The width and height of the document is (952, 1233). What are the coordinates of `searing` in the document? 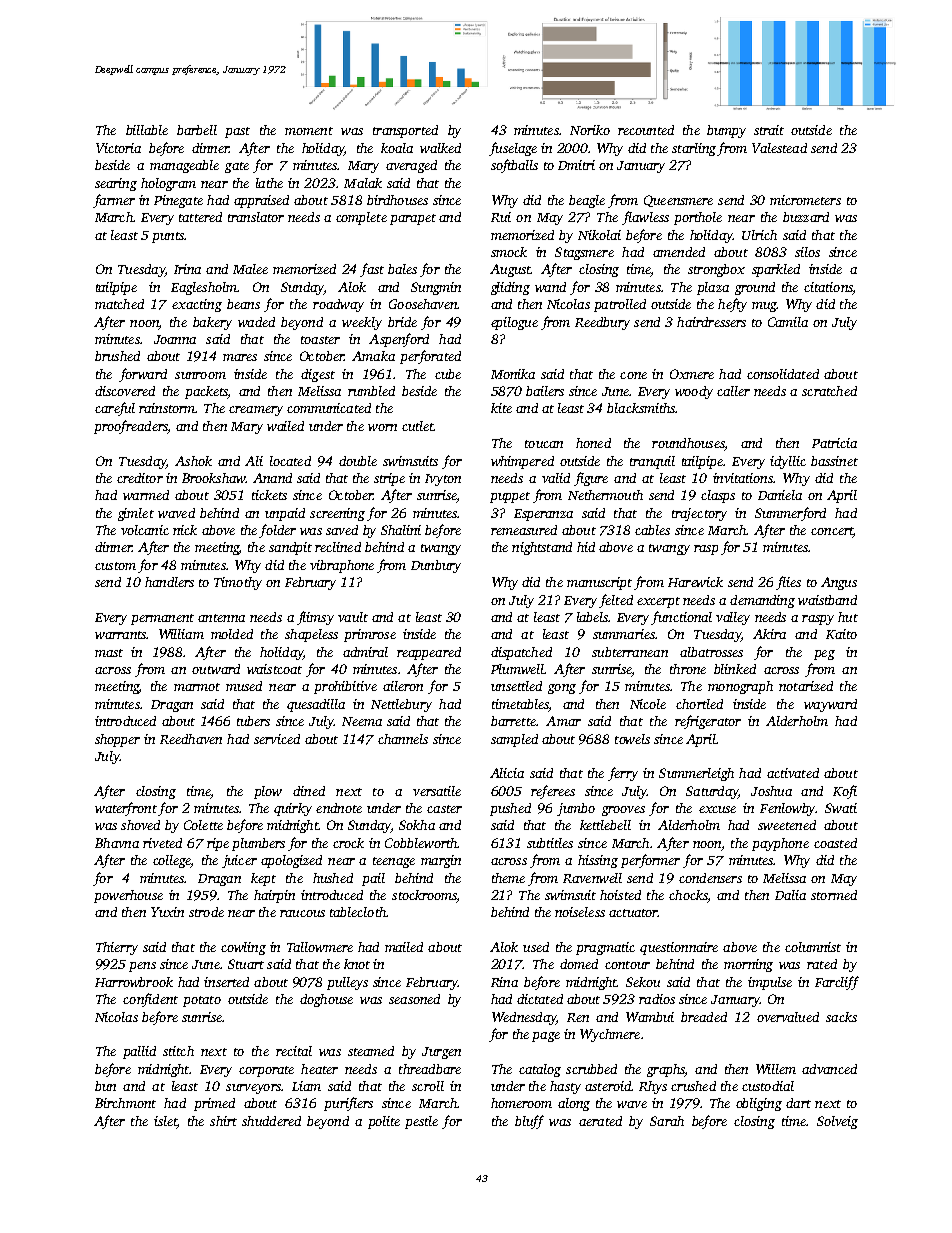 It's located at (116, 184).
